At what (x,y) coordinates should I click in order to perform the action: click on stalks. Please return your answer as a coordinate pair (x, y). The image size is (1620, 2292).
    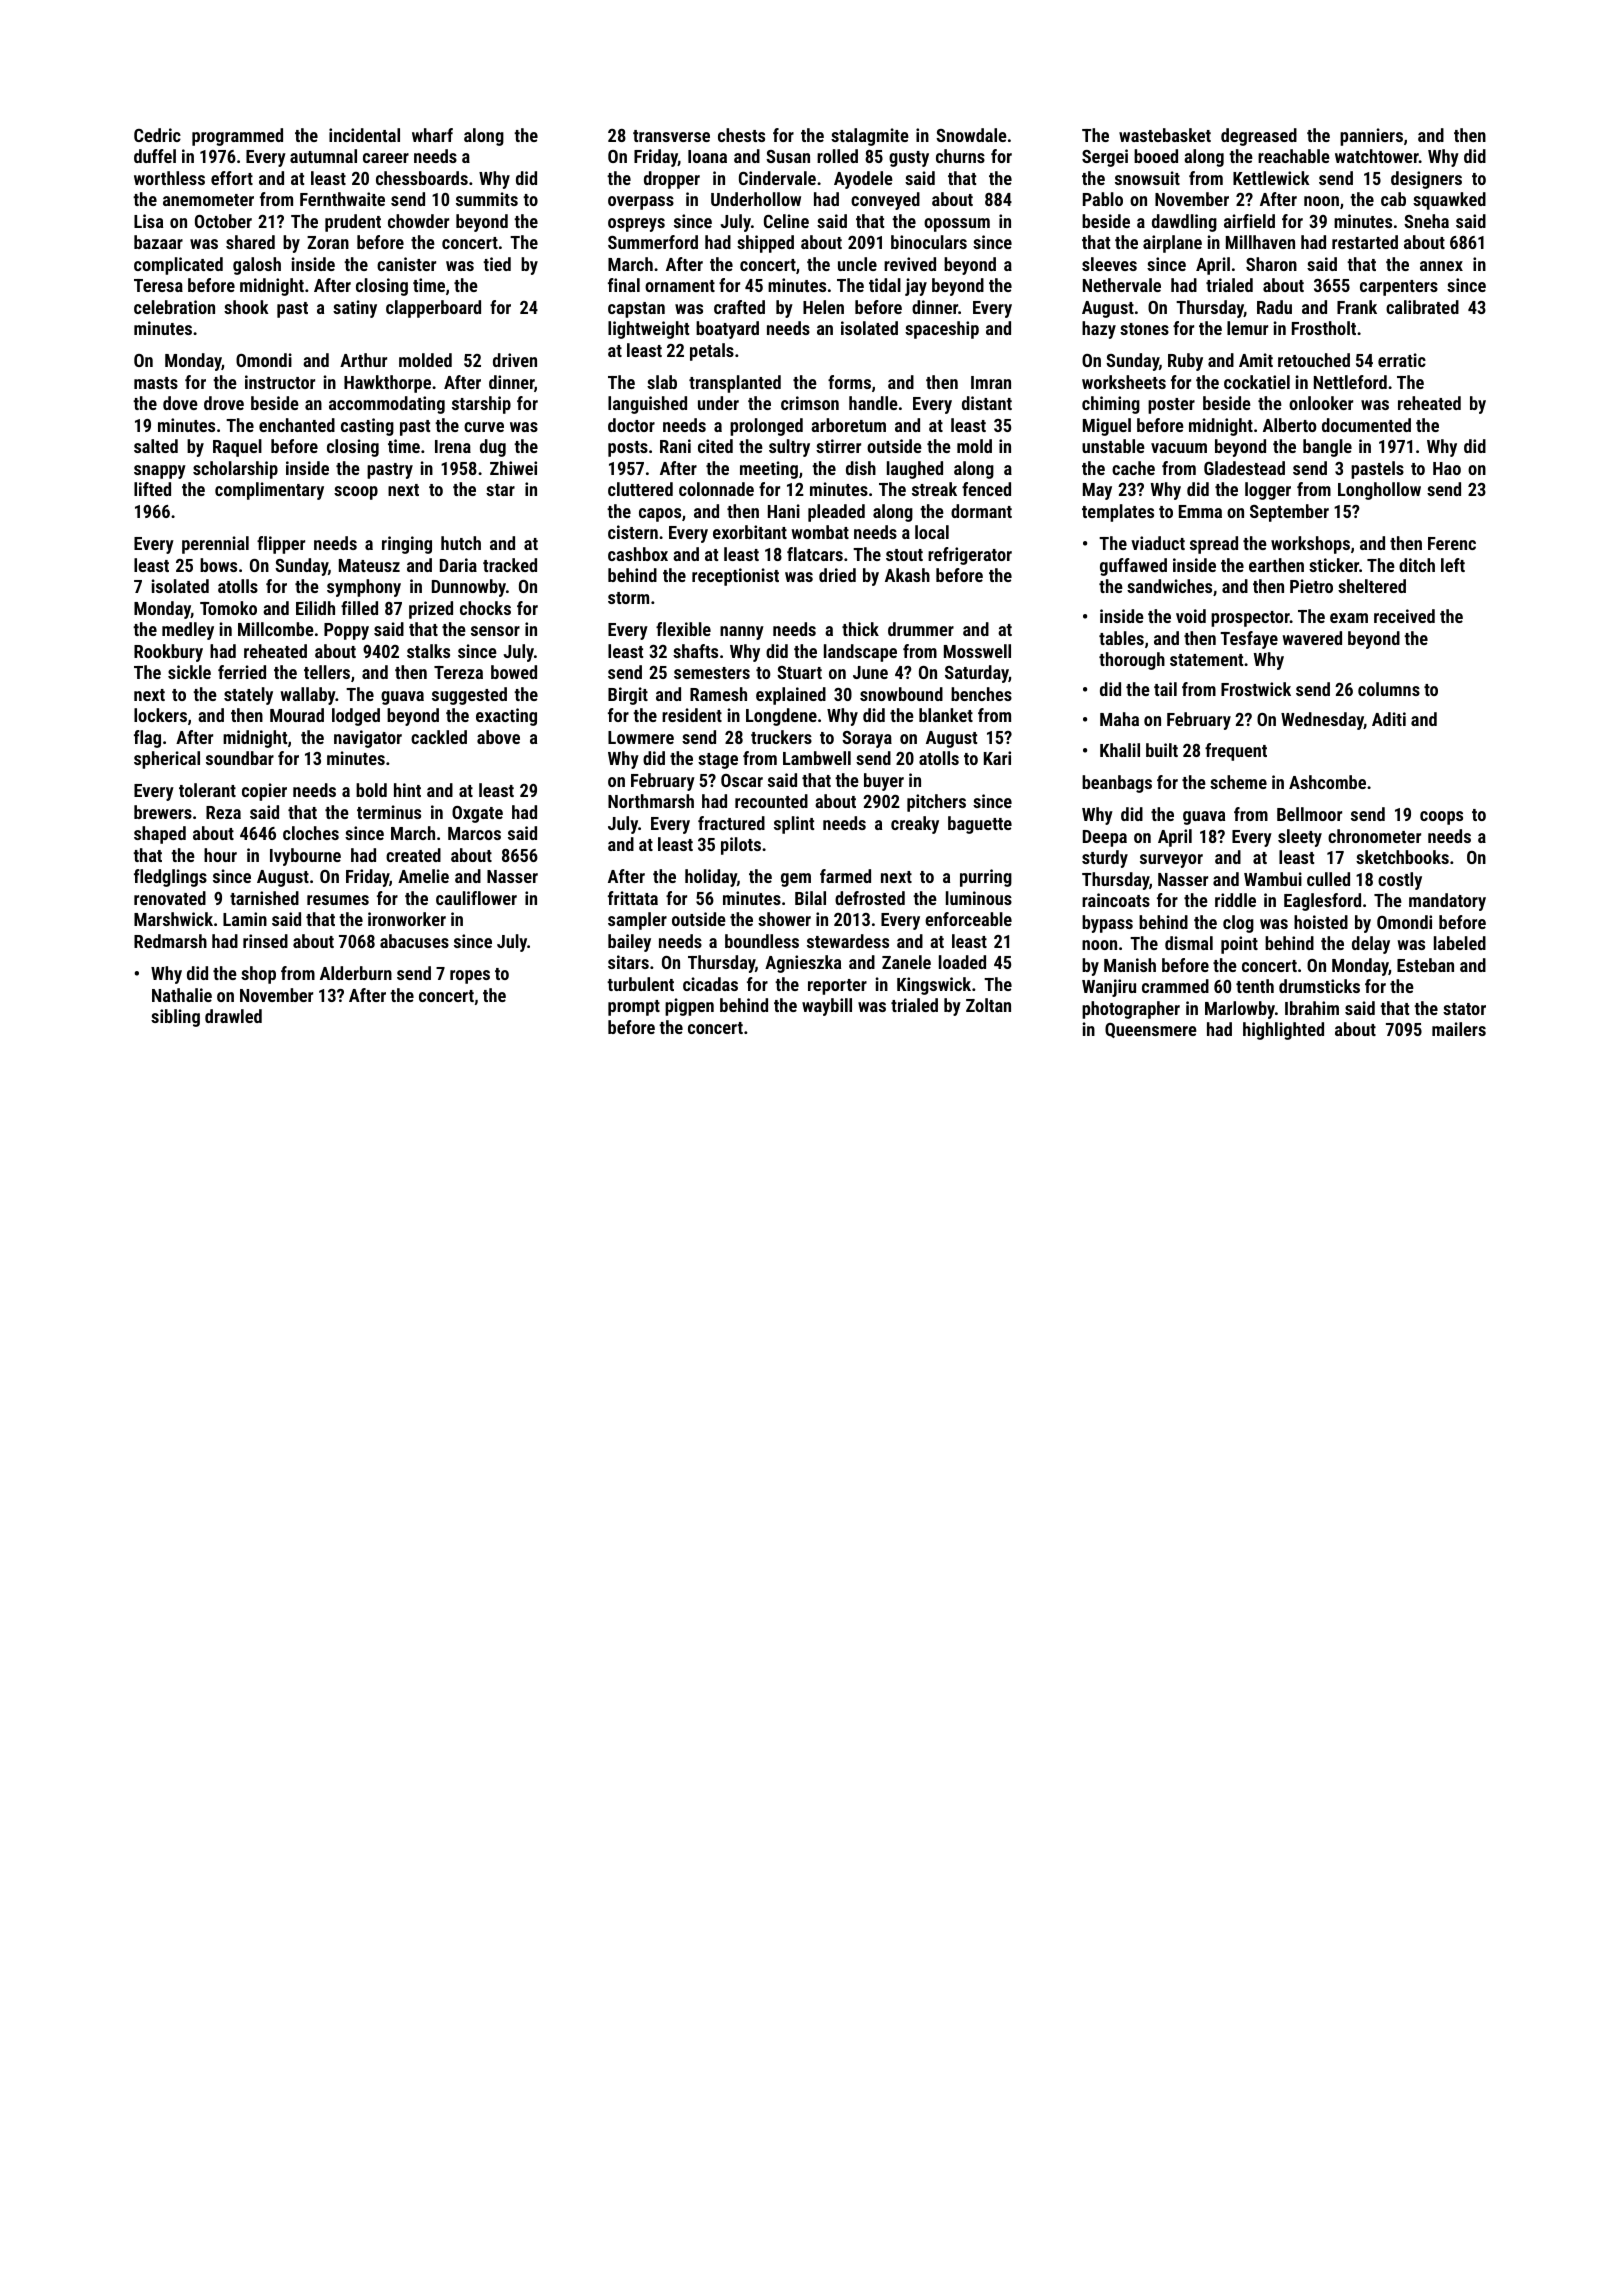
    Looking at the image, I should click on (428, 651).
